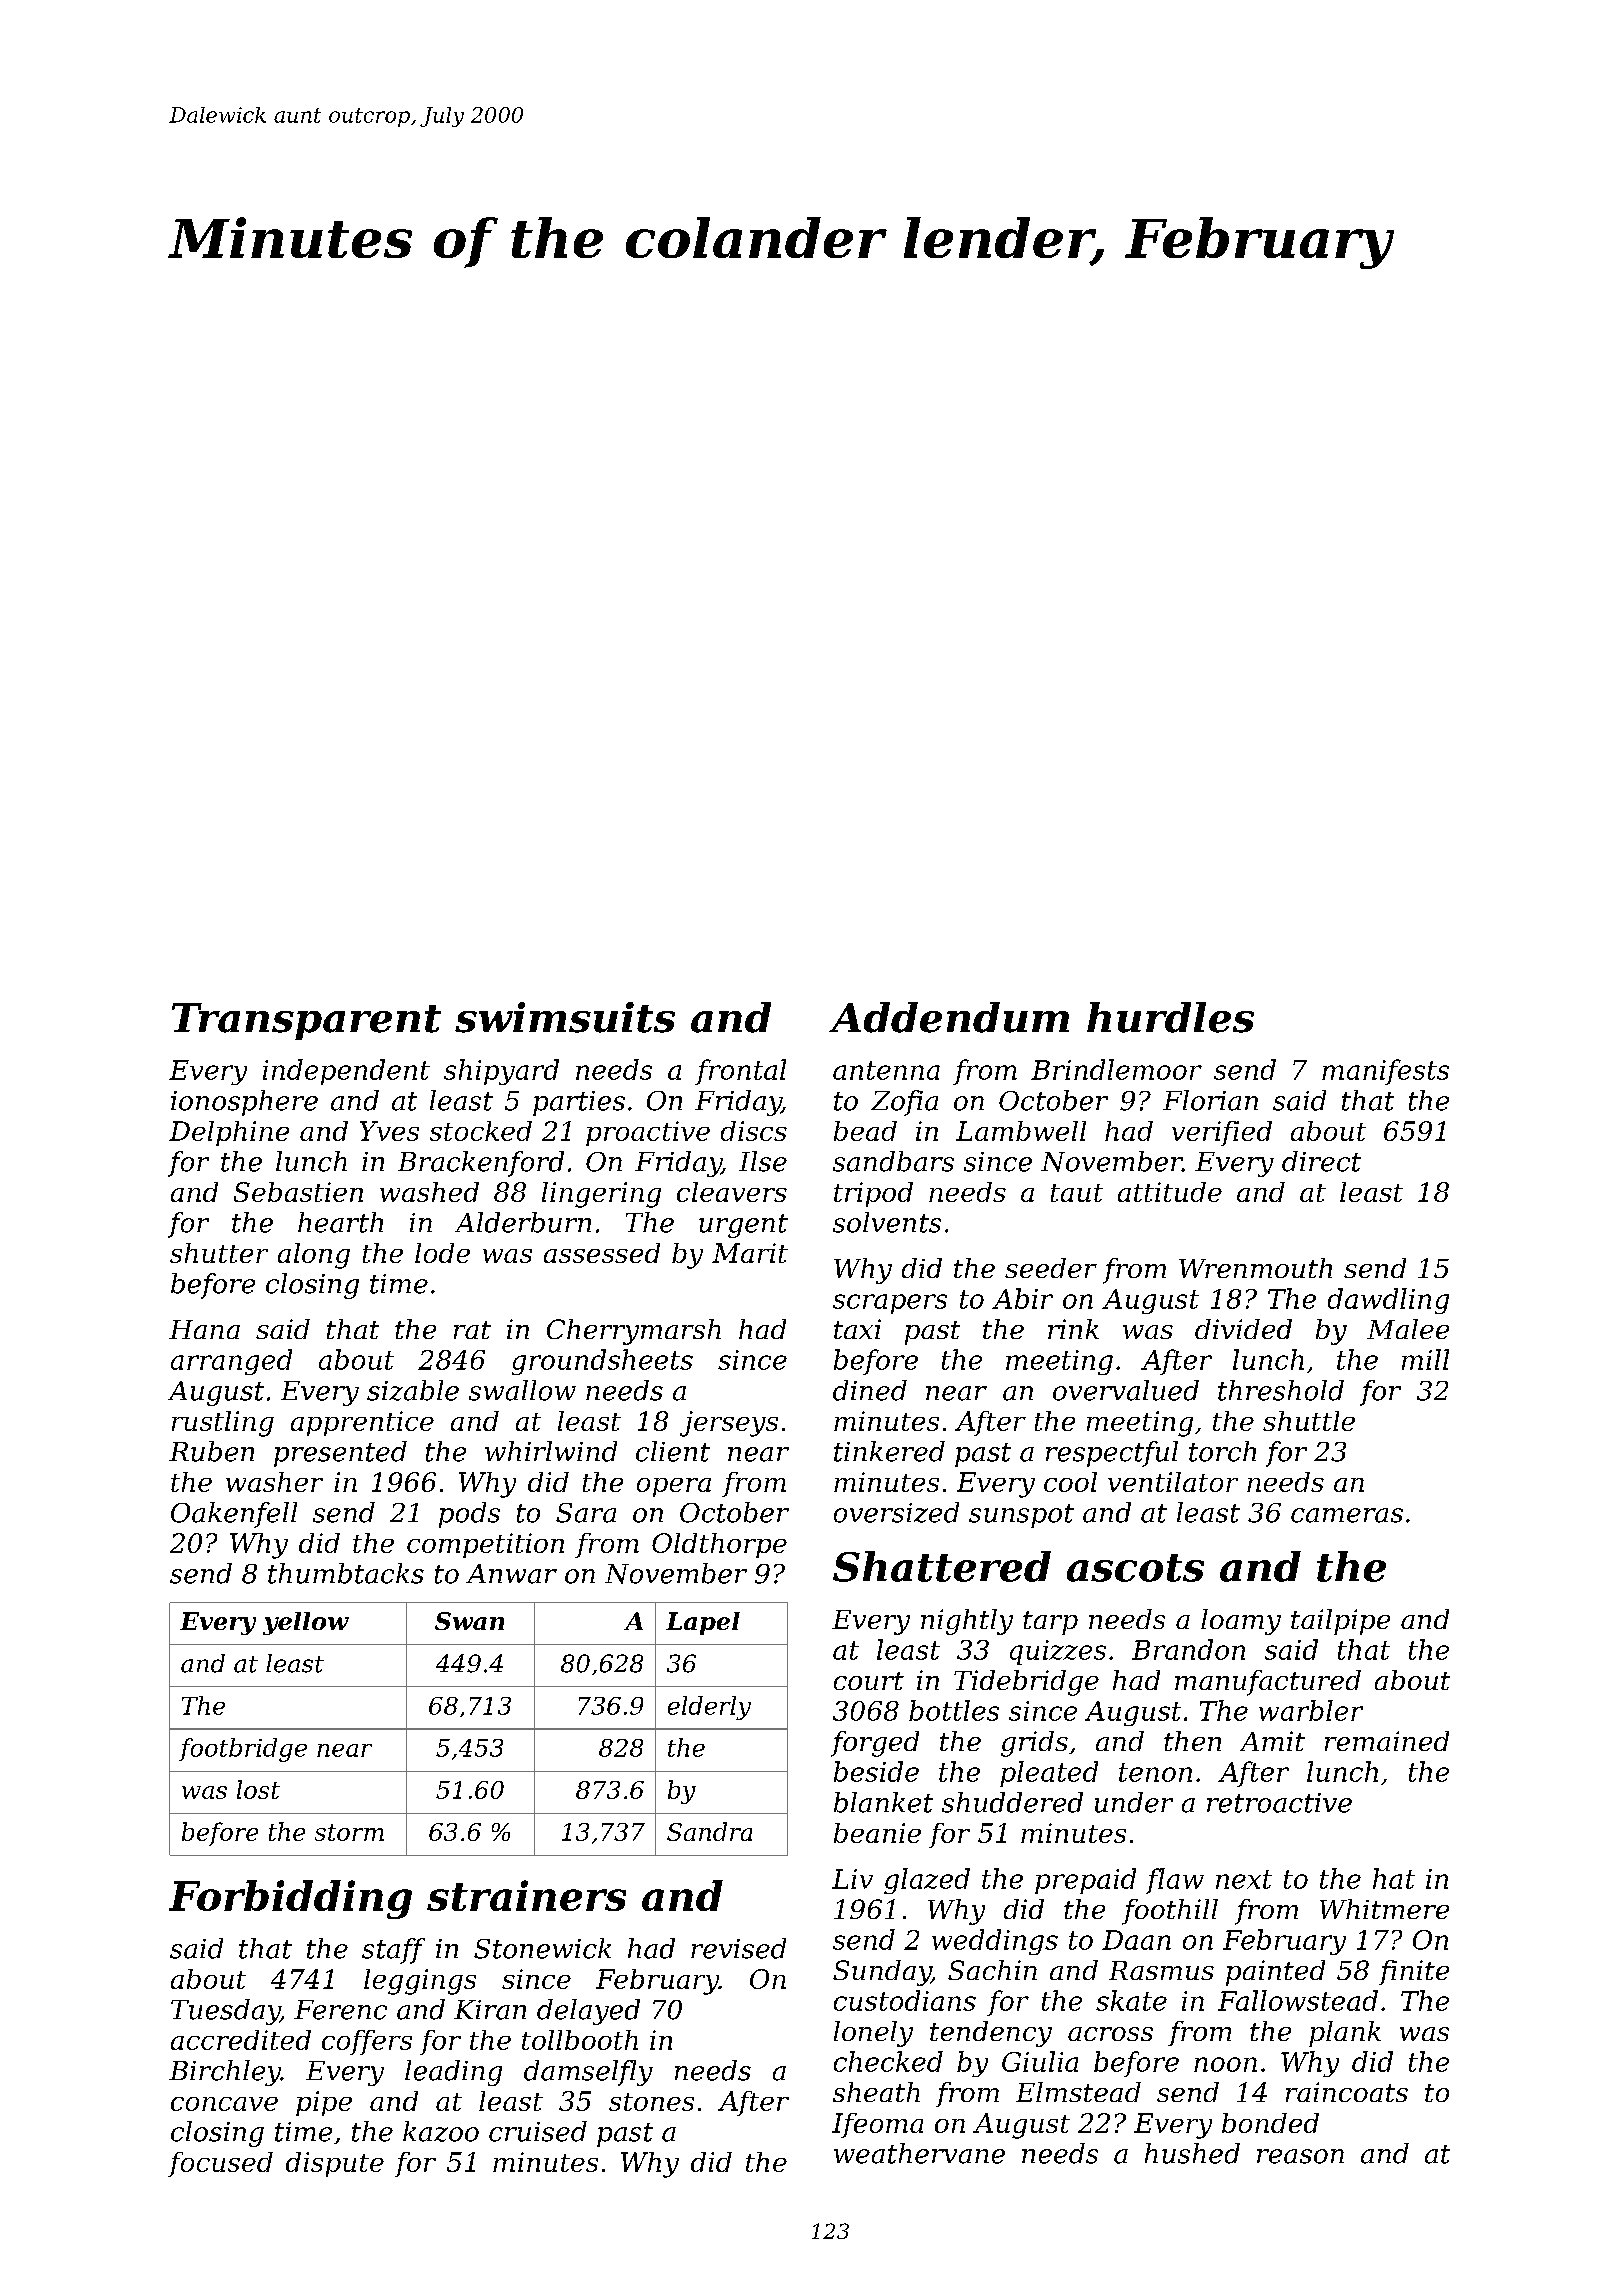 The width and height of the screenshot is (1620, 2292). What do you see at coordinates (538, 2131) in the screenshot?
I see `cruised` at bounding box center [538, 2131].
